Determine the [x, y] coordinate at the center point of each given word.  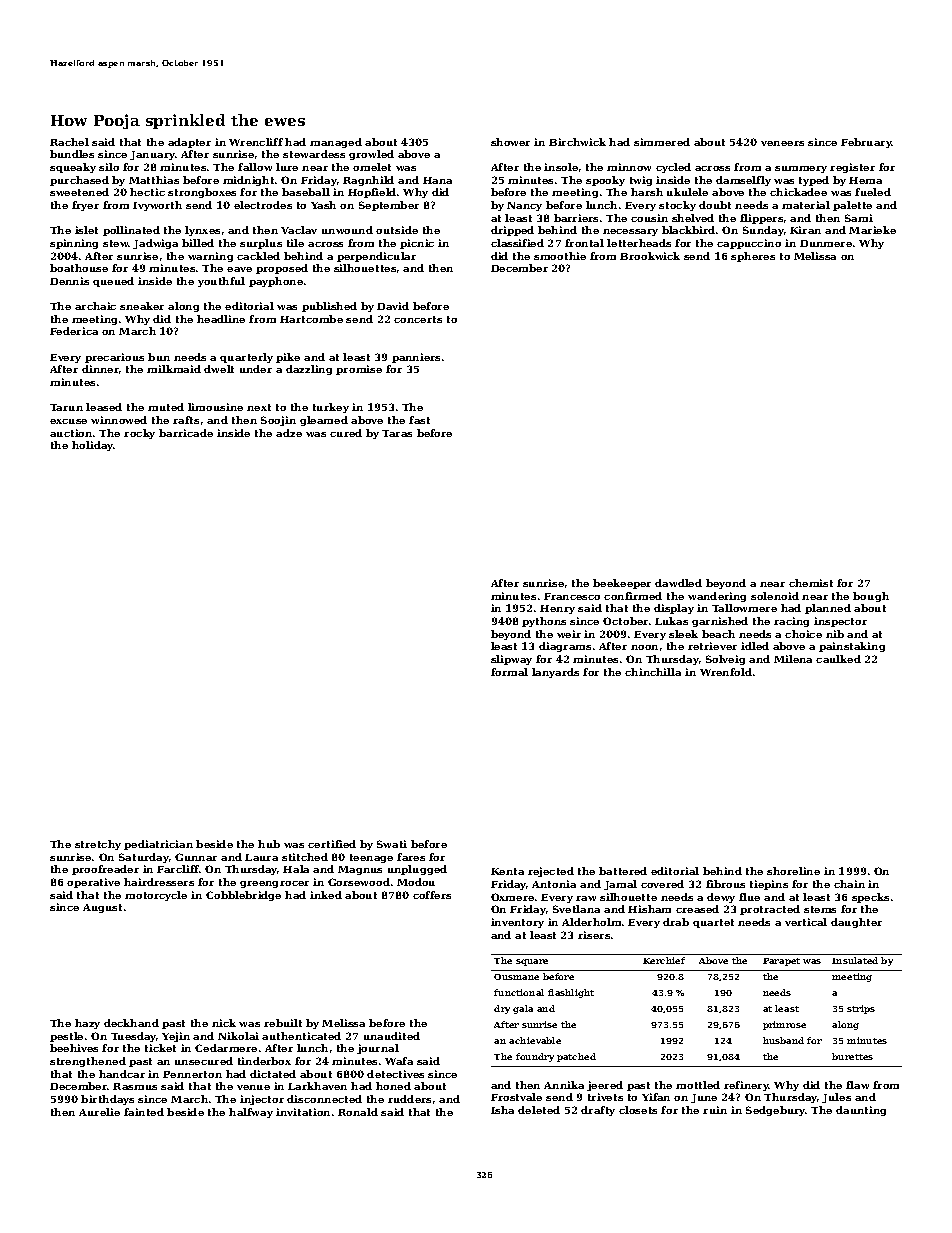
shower [510, 142]
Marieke [872, 230]
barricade [186, 433]
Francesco [572, 596]
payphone [276, 282]
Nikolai [238, 1036]
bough [871, 597]
